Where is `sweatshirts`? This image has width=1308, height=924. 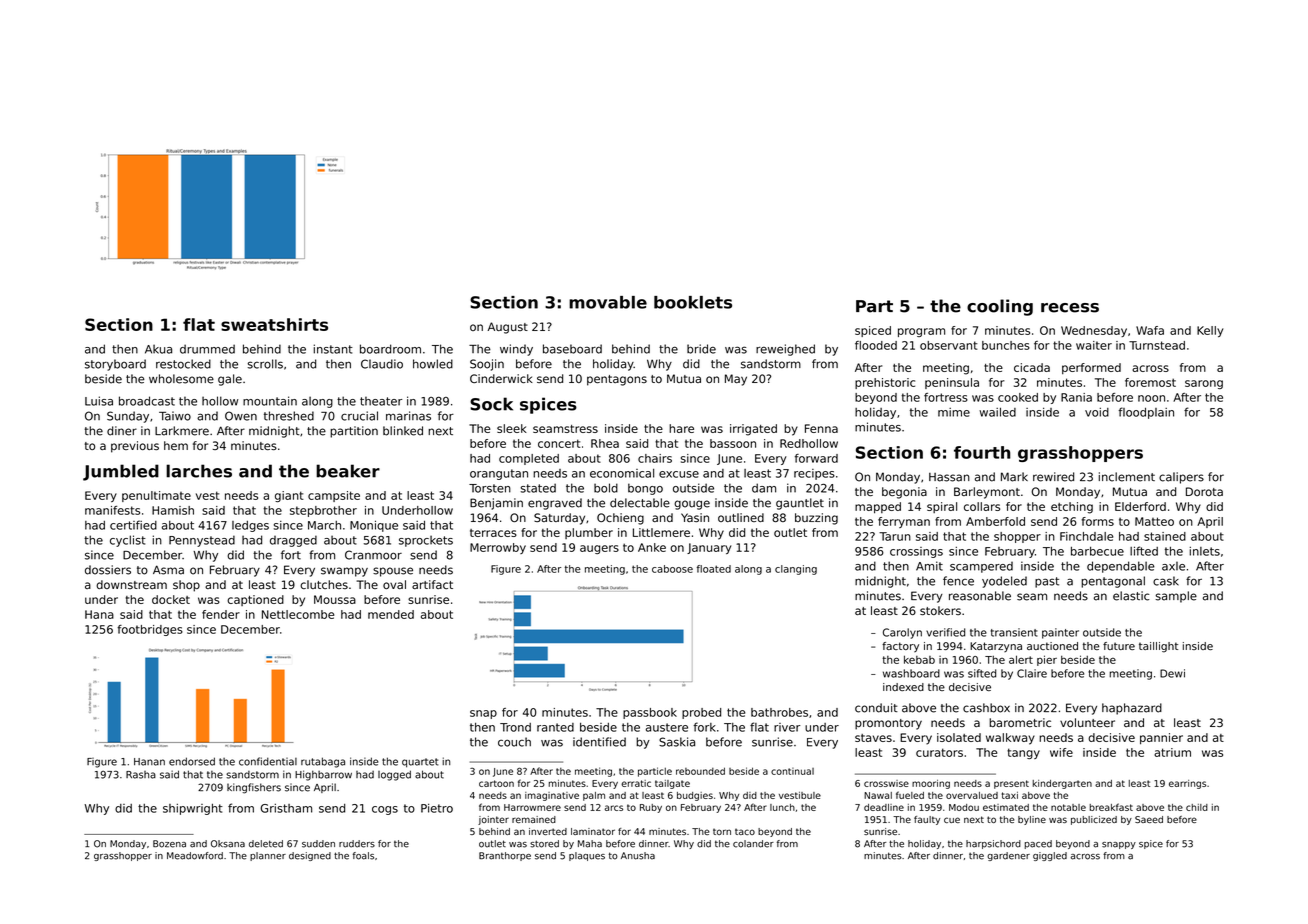
sweatshirts is located at coordinates (274, 324).
